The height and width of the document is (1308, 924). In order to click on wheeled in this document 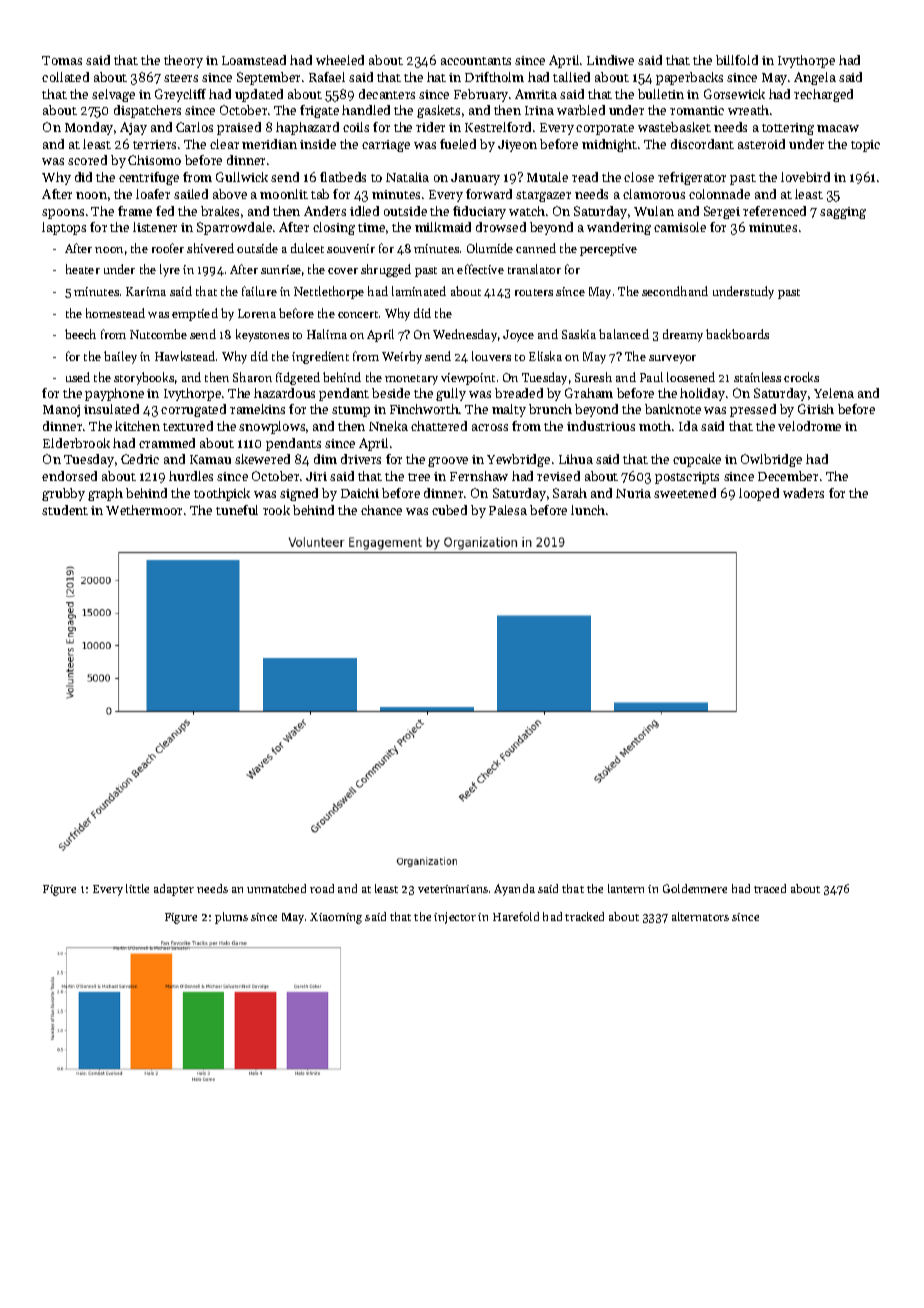, I will do `click(340, 60)`.
